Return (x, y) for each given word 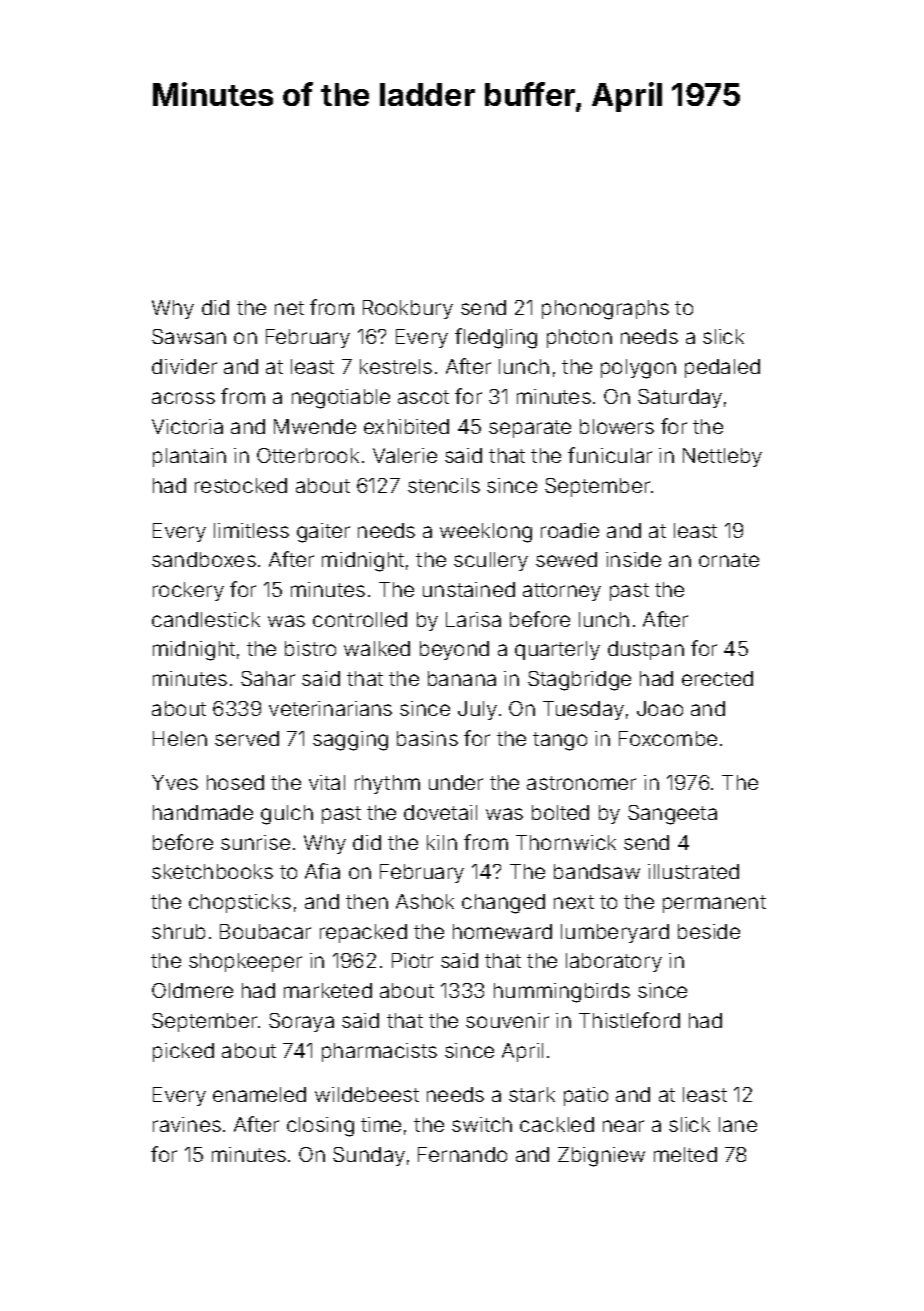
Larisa (473, 619)
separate (530, 429)
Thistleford (629, 1020)
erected (717, 678)
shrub (178, 931)
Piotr (412, 960)
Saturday (680, 398)
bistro (310, 648)
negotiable (341, 399)
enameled (259, 1094)
